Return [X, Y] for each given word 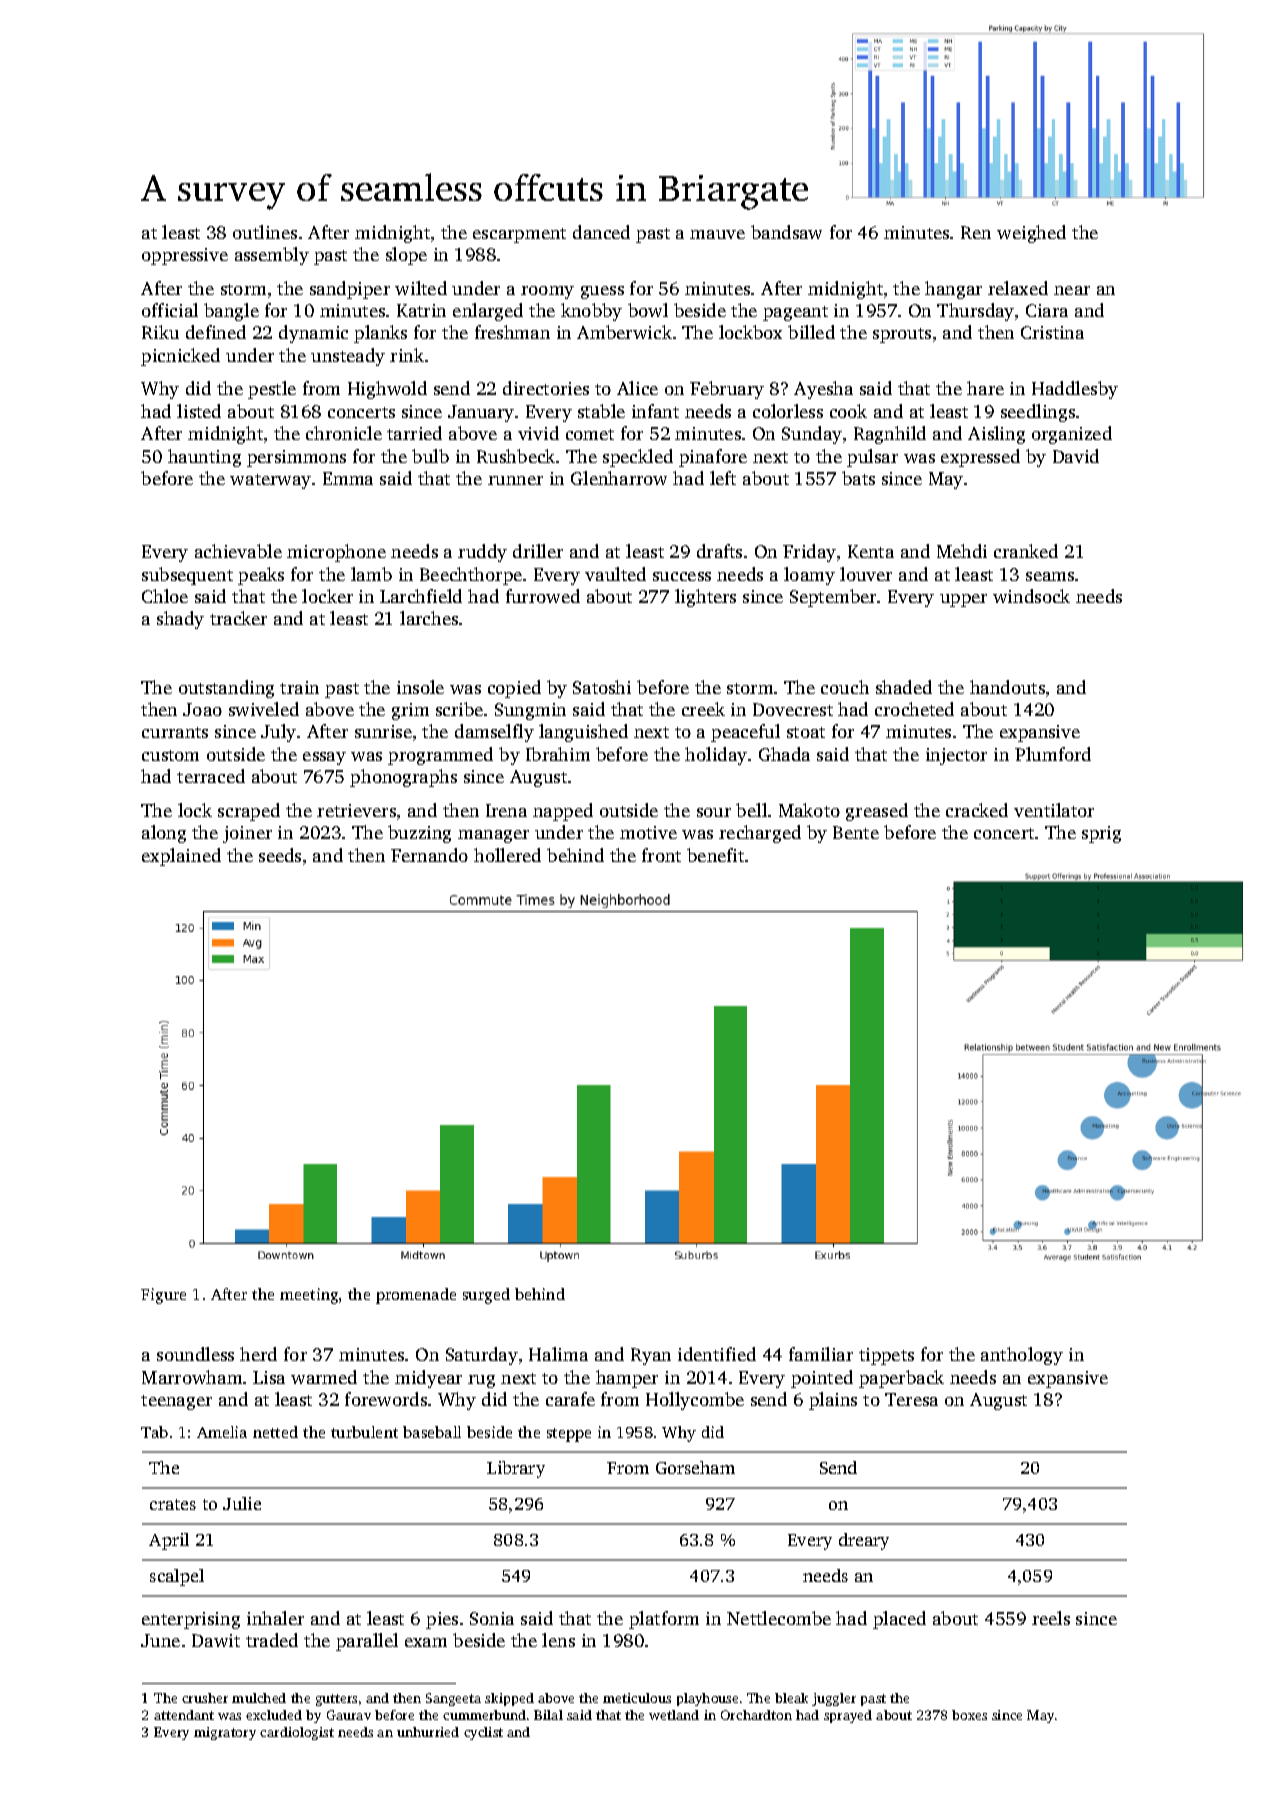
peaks [261, 576]
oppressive [185, 256]
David [1076, 456]
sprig [1101, 834]
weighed [1031, 234]
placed [899, 1620]
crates [173, 1504]
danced [601, 232]
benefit [715, 855]
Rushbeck [516, 456]
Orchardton [756, 1715]
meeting [309, 1296]
